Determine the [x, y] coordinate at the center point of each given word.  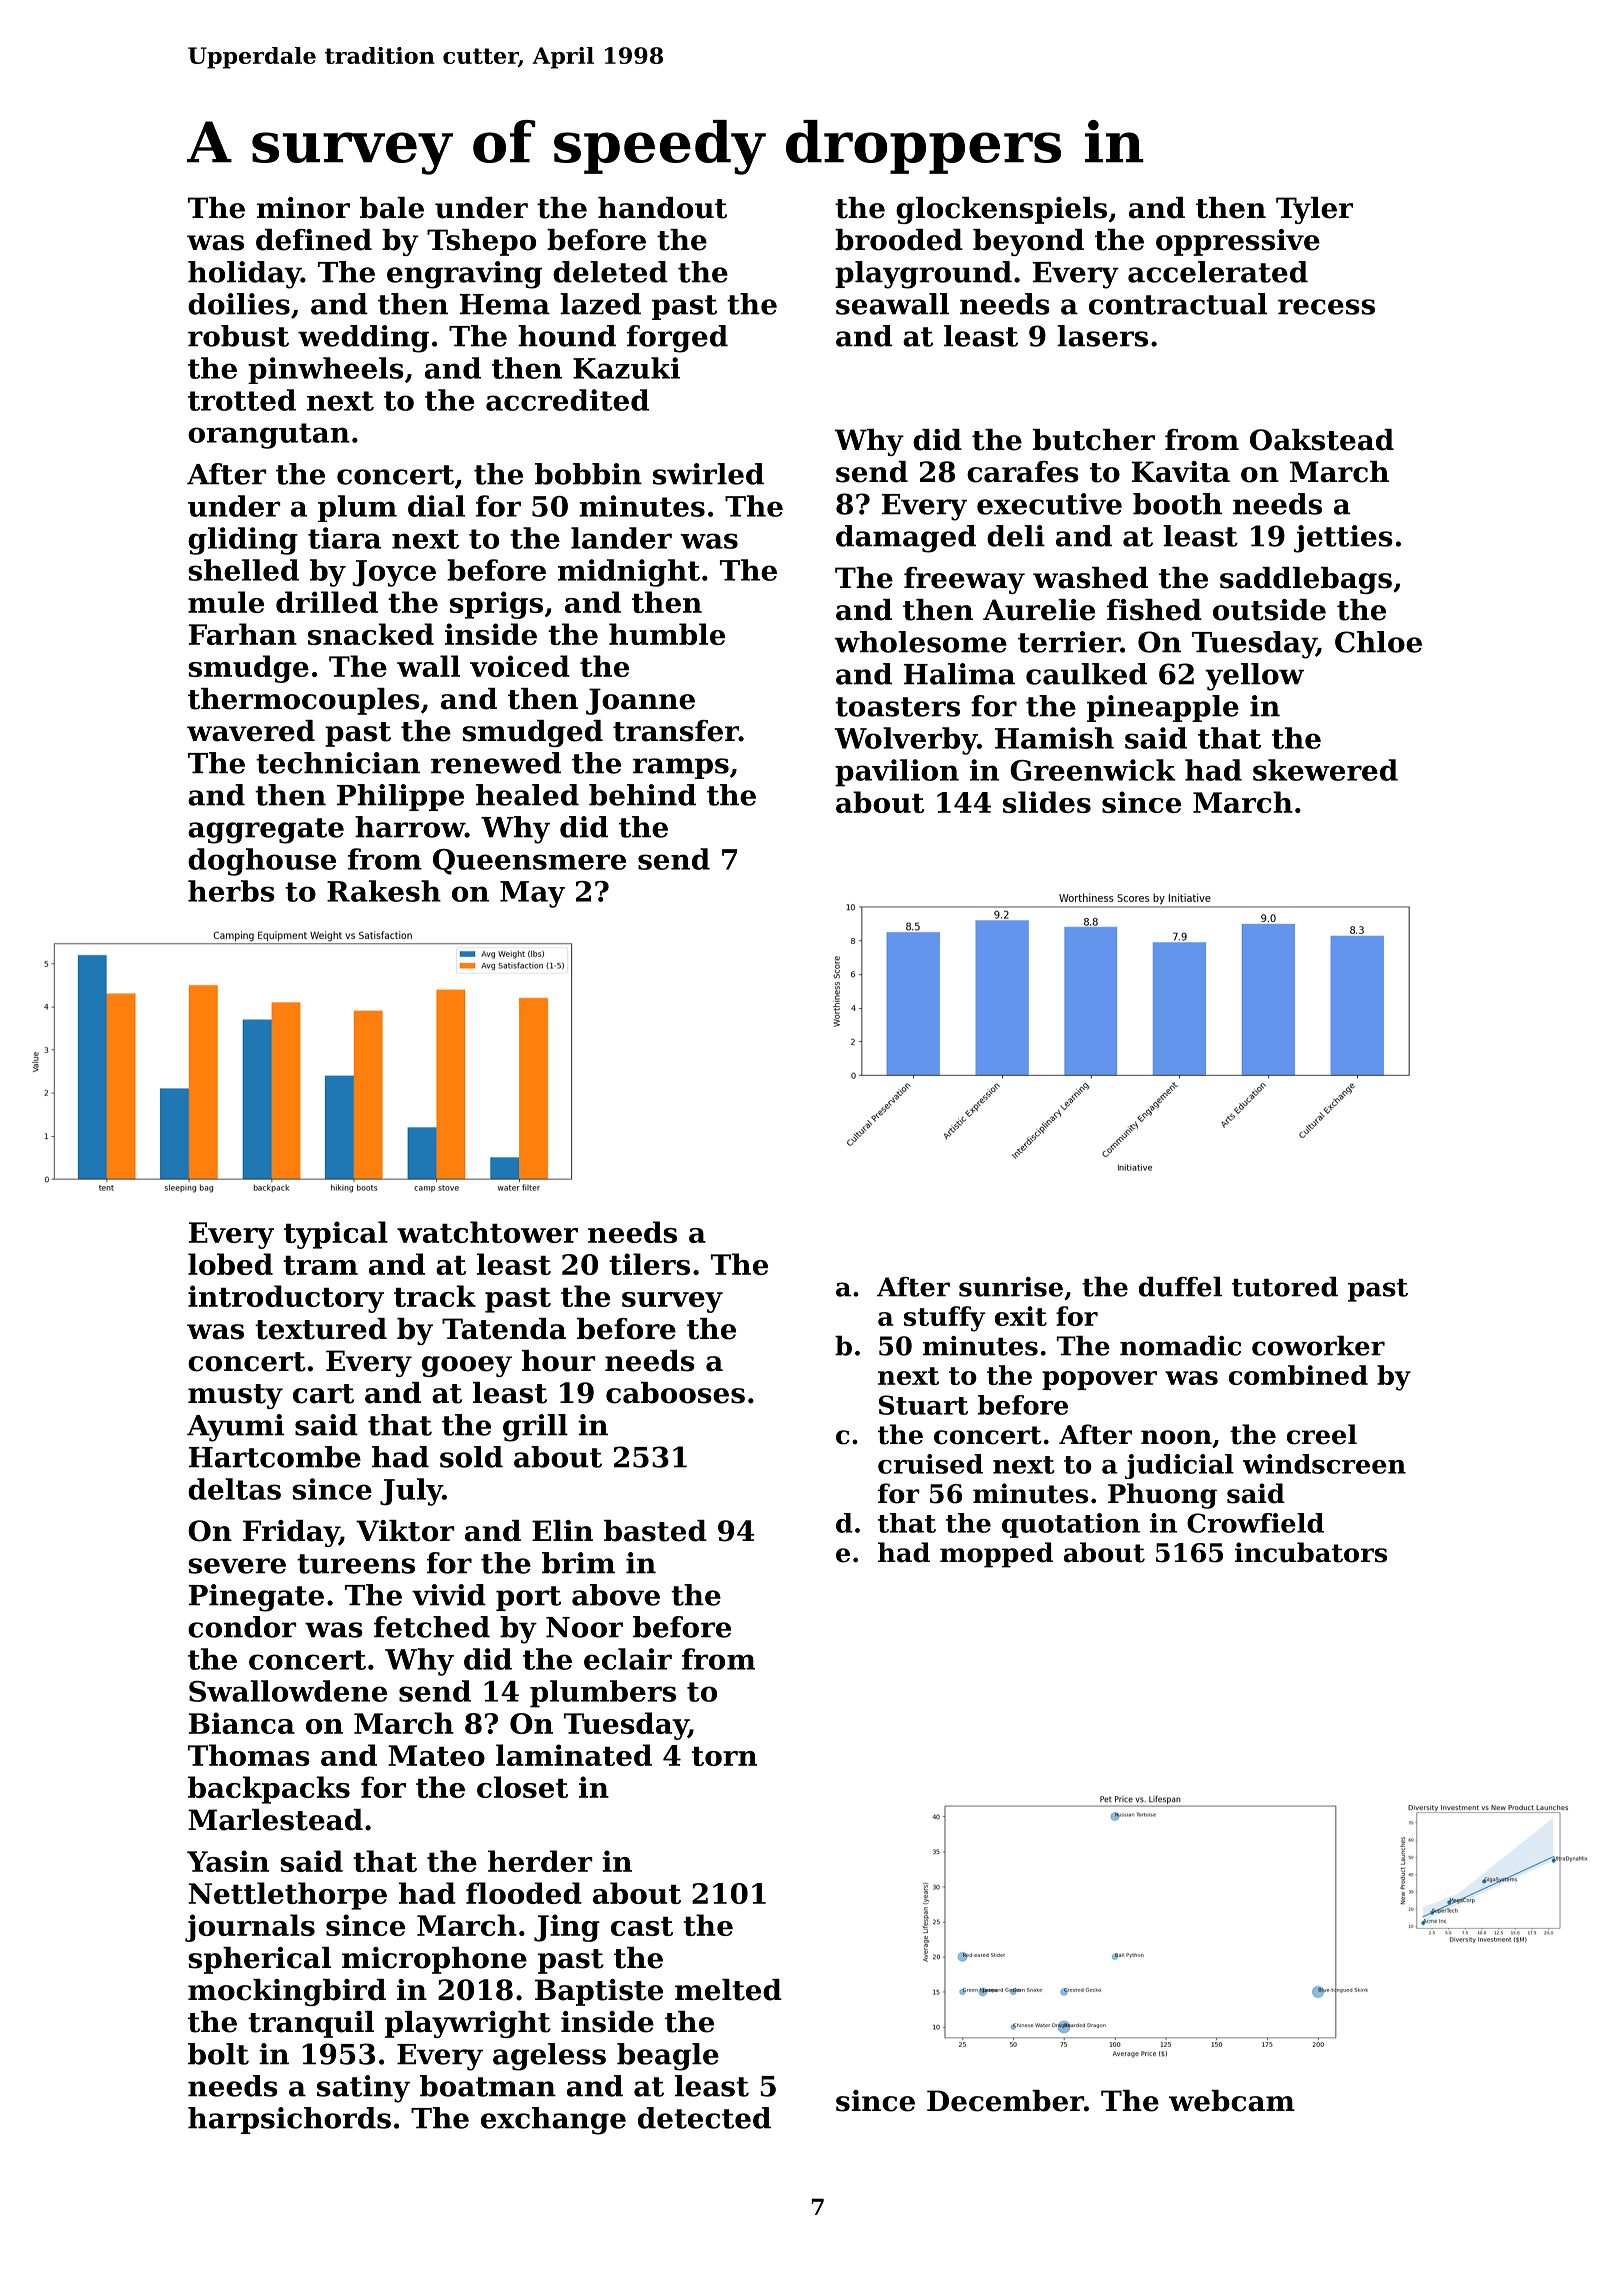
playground [923, 275]
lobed [230, 1264]
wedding [363, 339]
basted [655, 1531]
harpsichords [289, 2120]
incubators [1311, 1552]
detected [704, 2118]
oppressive [1238, 242]
